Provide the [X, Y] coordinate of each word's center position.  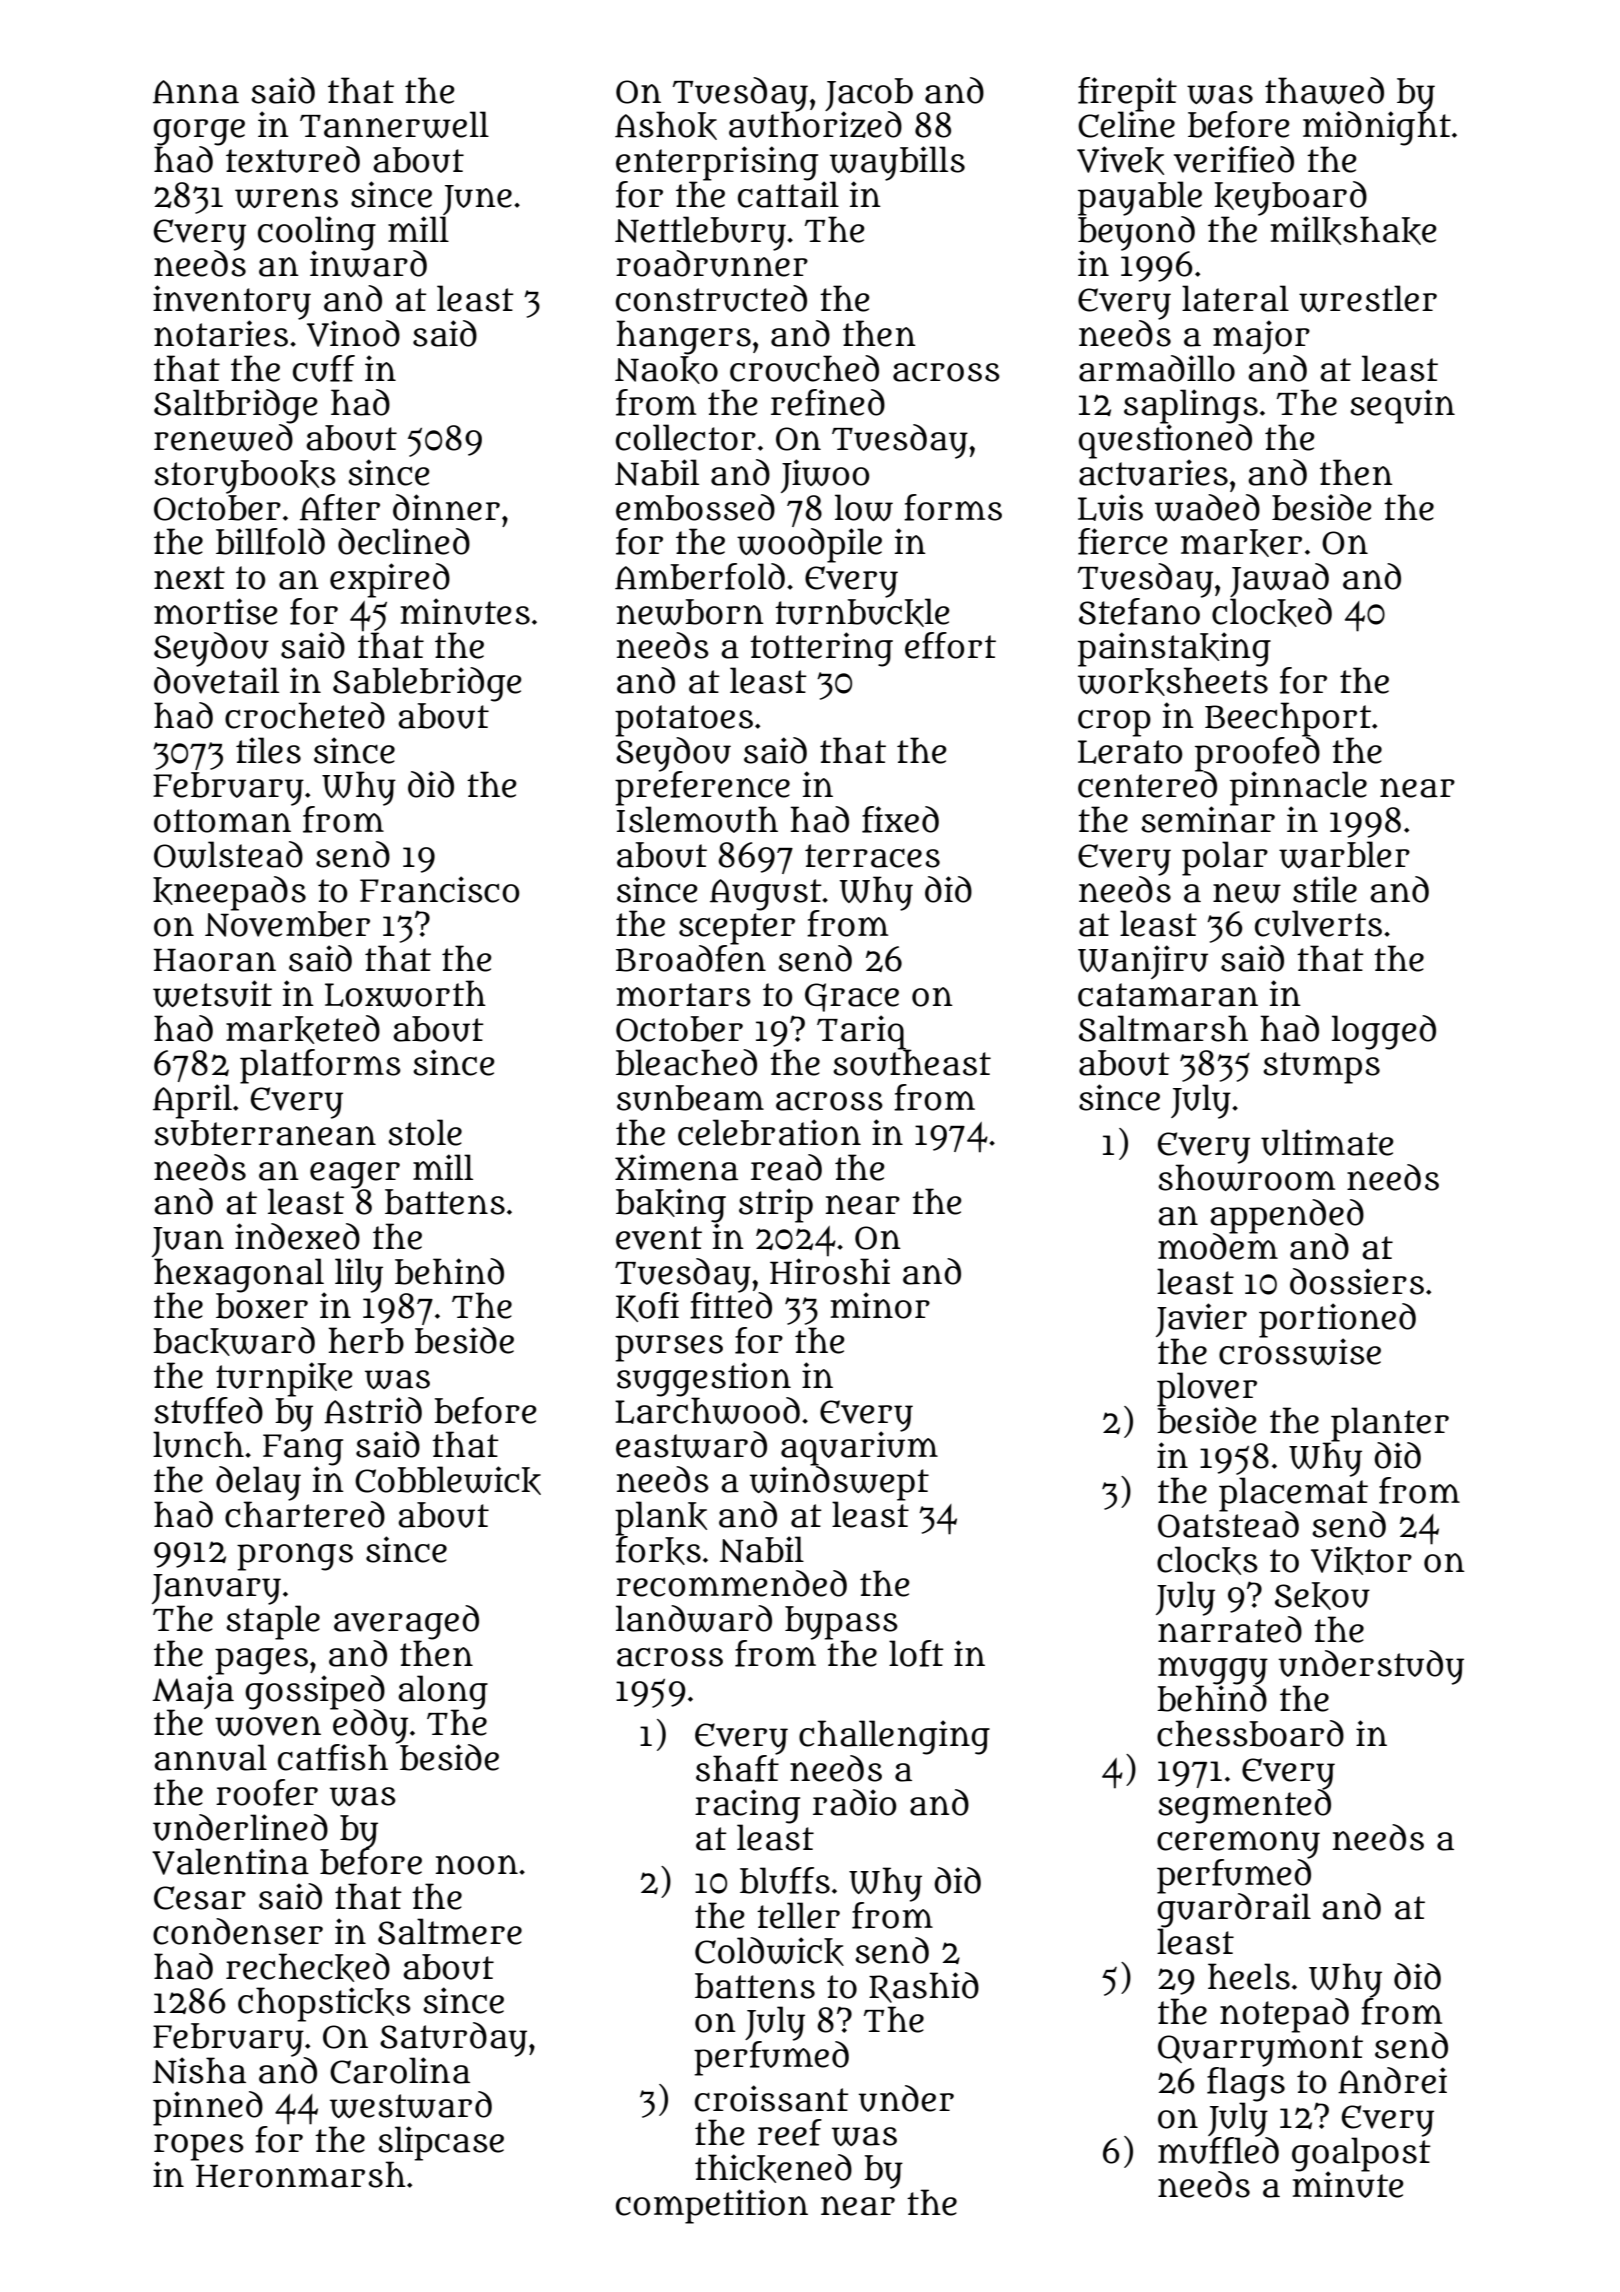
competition [712, 2206]
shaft [737, 1768]
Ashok [666, 125]
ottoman [222, 821]
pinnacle [1298, 788]
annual [210, 1757]
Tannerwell [394, 124]
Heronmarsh [301, 2174]
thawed [1324, 90]
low [864, 507]
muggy [1213, 1671]
